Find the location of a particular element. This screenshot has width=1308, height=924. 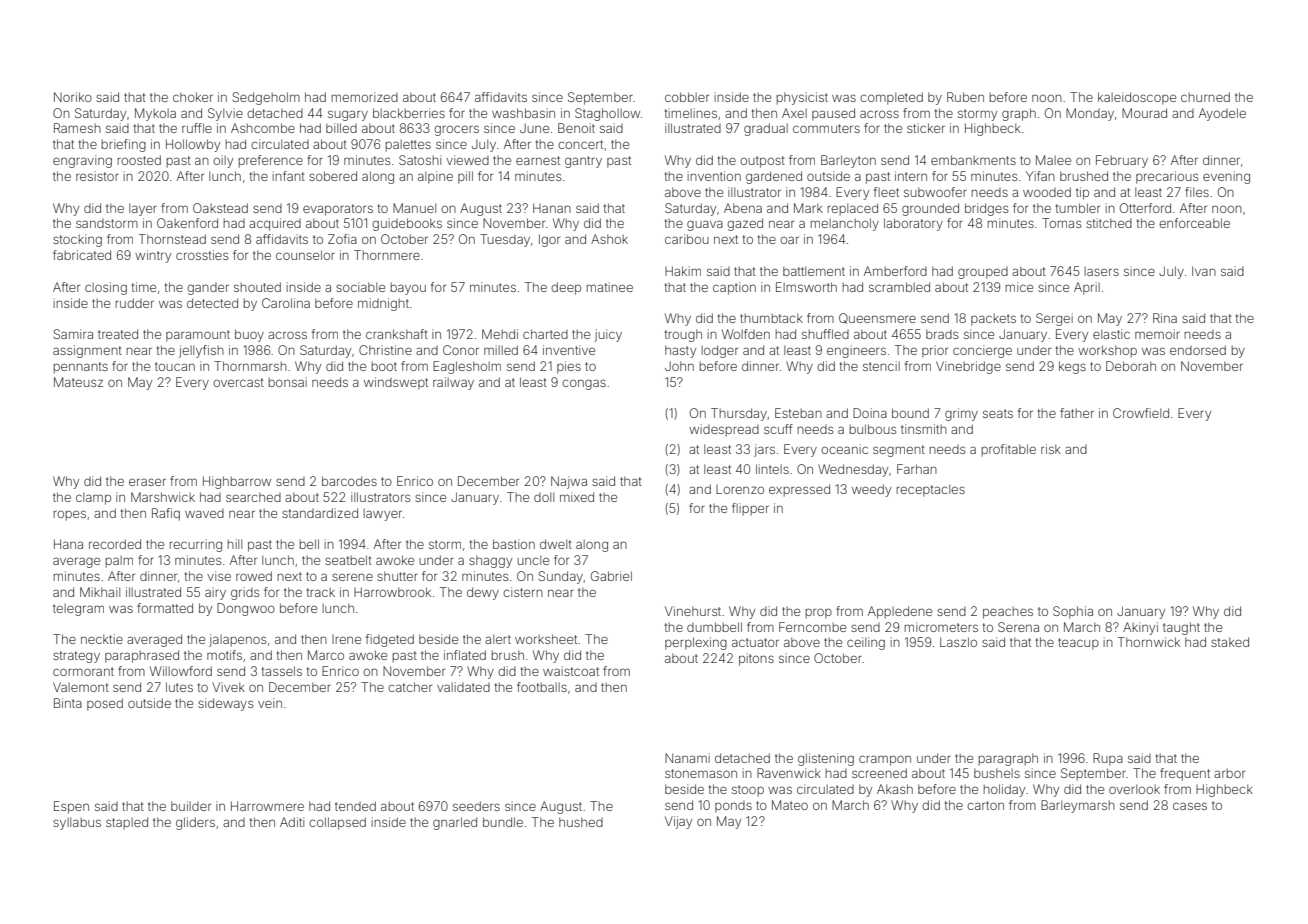

memorized is located at coordinates (365, 97).
